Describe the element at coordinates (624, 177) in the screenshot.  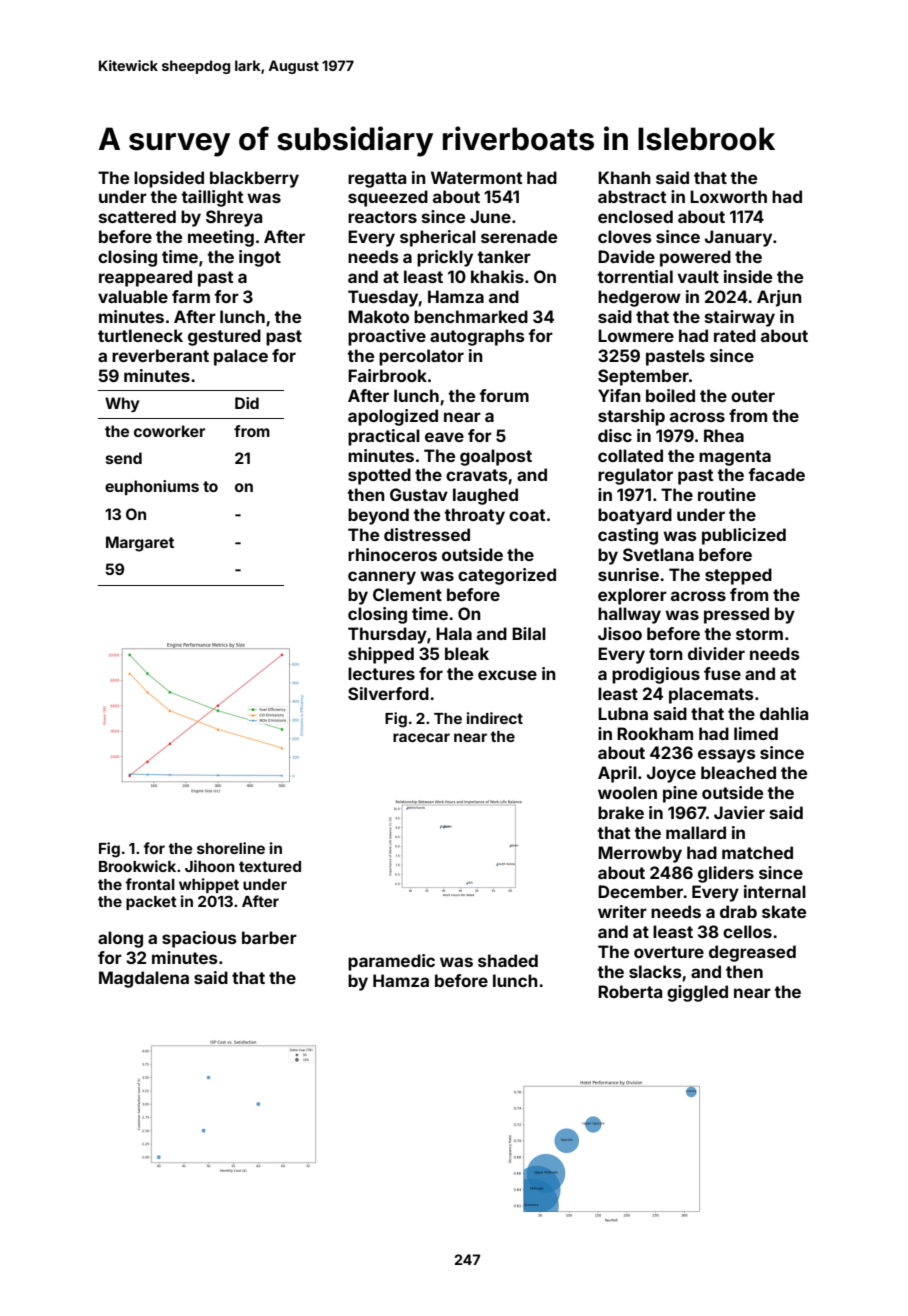
I see `Khanh` at that location.
